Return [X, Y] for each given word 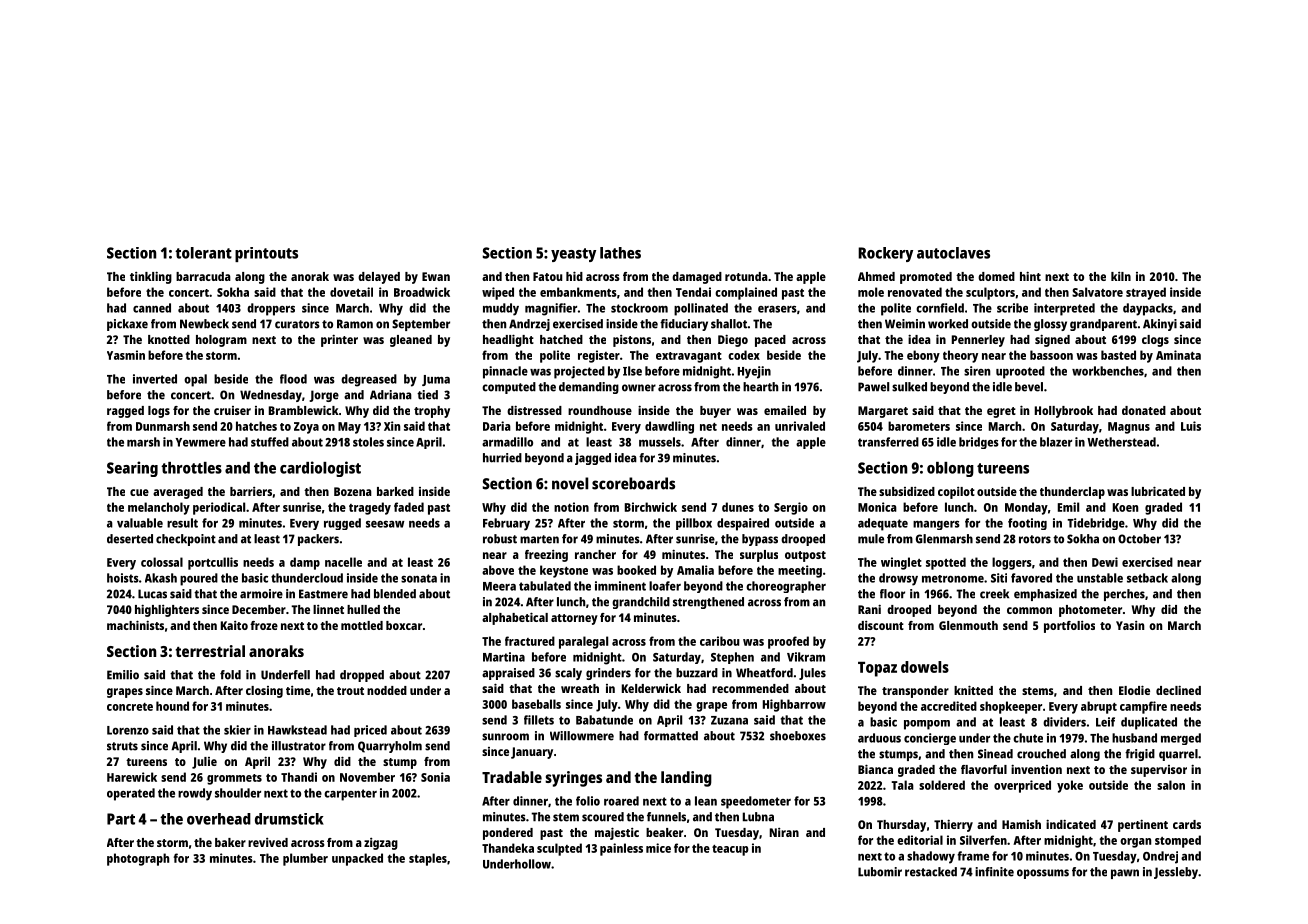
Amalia [695, 570]
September [421, 325]
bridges [979, 443]
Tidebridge [1096, 524]
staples [428, 859]
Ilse [632, 371]
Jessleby [1176, 873]
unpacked [357, 859]
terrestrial [210, 651]
